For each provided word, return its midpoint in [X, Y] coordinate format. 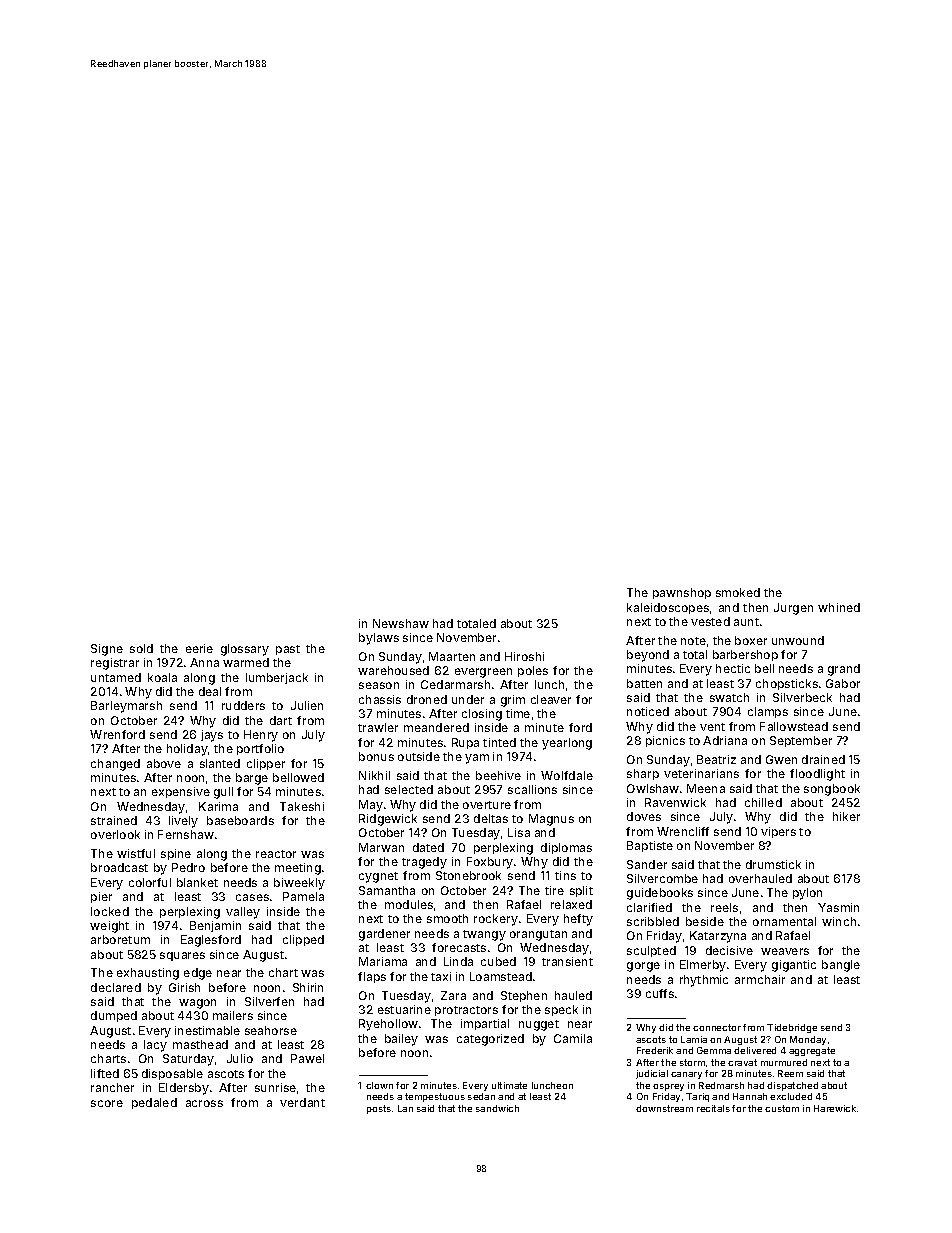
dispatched [792, 1086]
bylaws [379, 639]
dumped [114, 1016]
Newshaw [401, 623]
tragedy [424, 863]
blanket [197, 882]
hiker [846, 816]
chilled [763, 802]
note [693, 641]
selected [409, 789]
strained [114, 820]
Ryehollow [388, 1025]
